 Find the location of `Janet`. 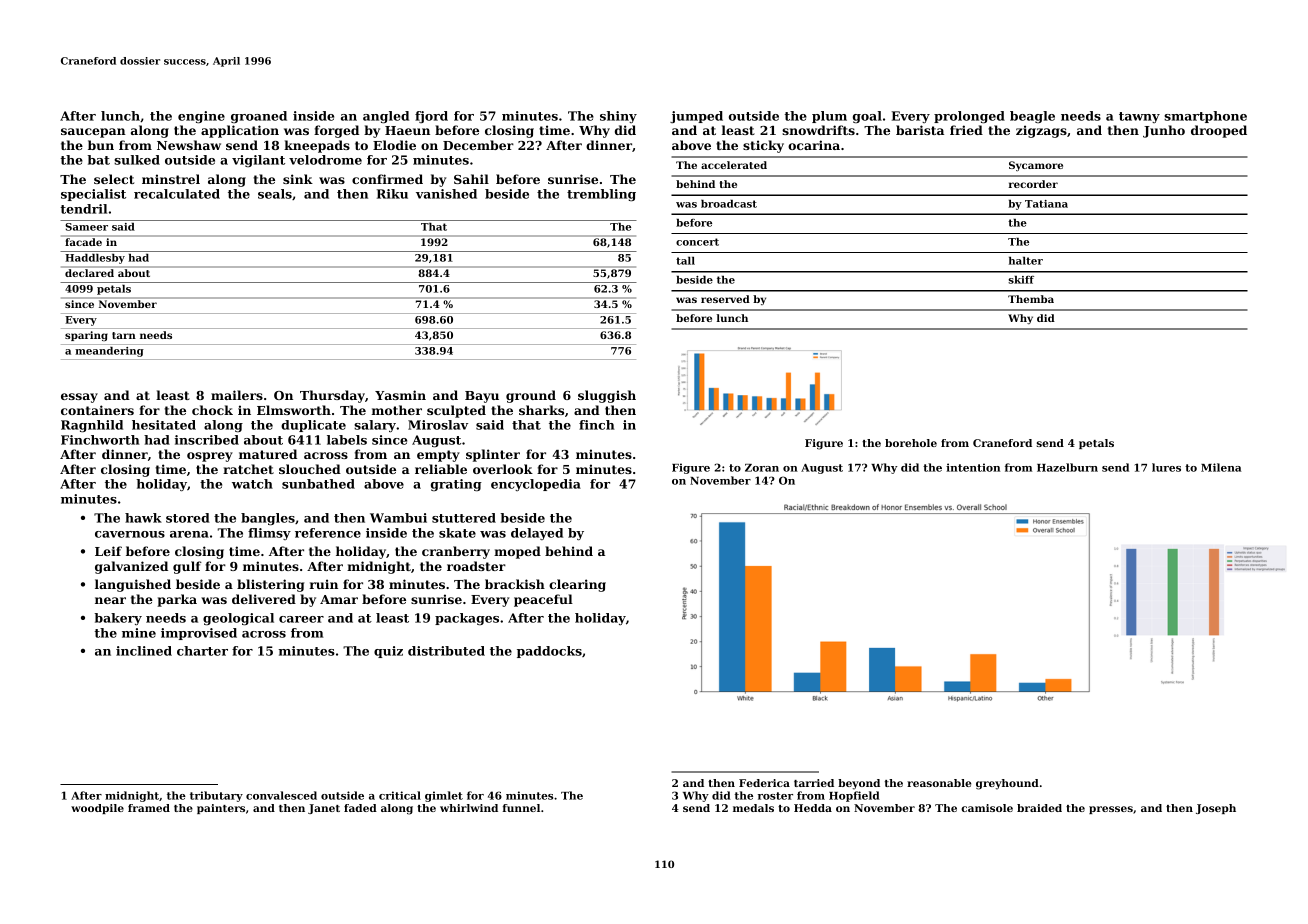

Janet is located at coordinates (324, 809).
